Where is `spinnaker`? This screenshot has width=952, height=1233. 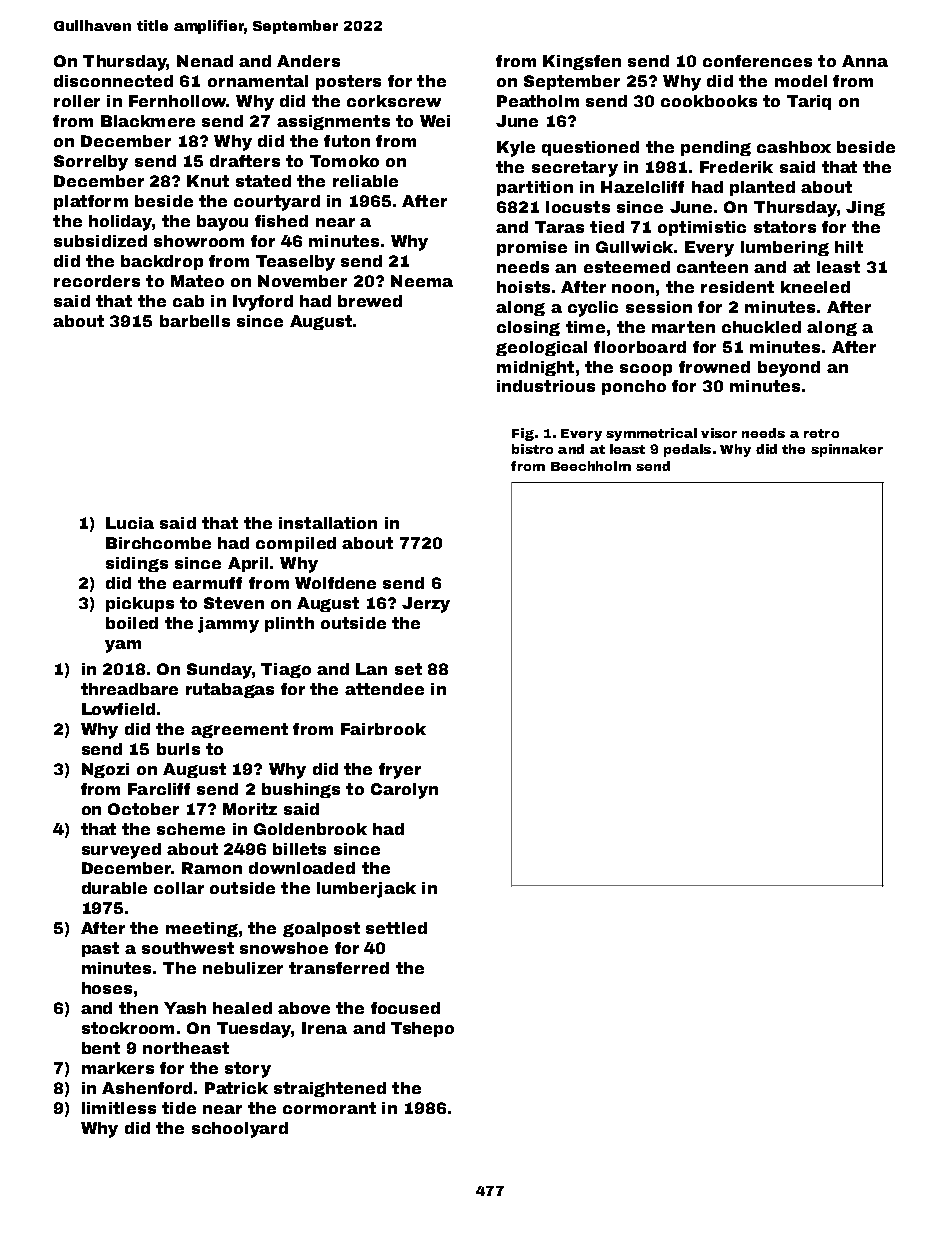
spinnaker is located at coordinates (847, 450).
